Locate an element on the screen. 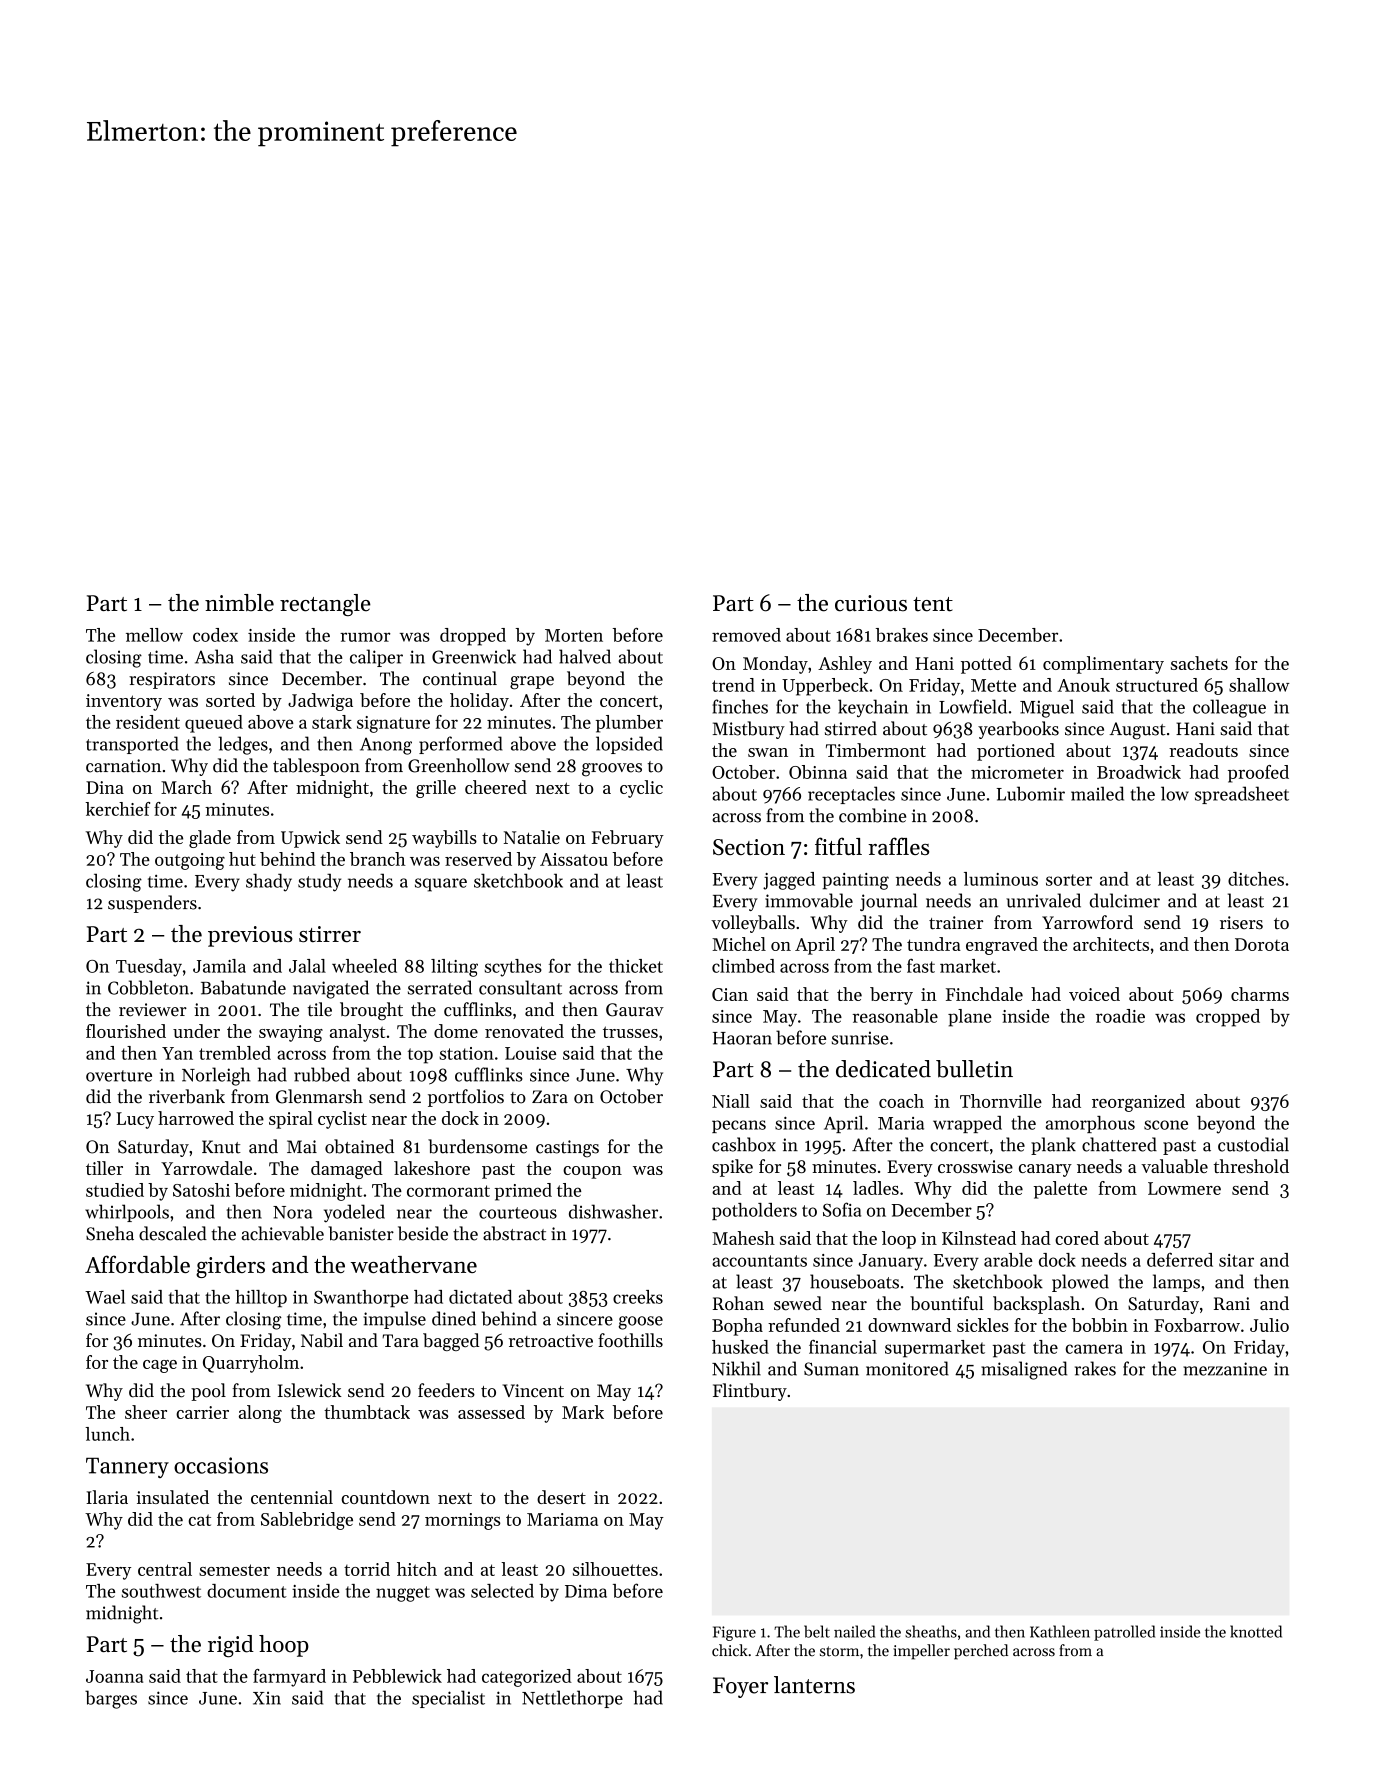  Xin is located at coordinates (267, 1698).
